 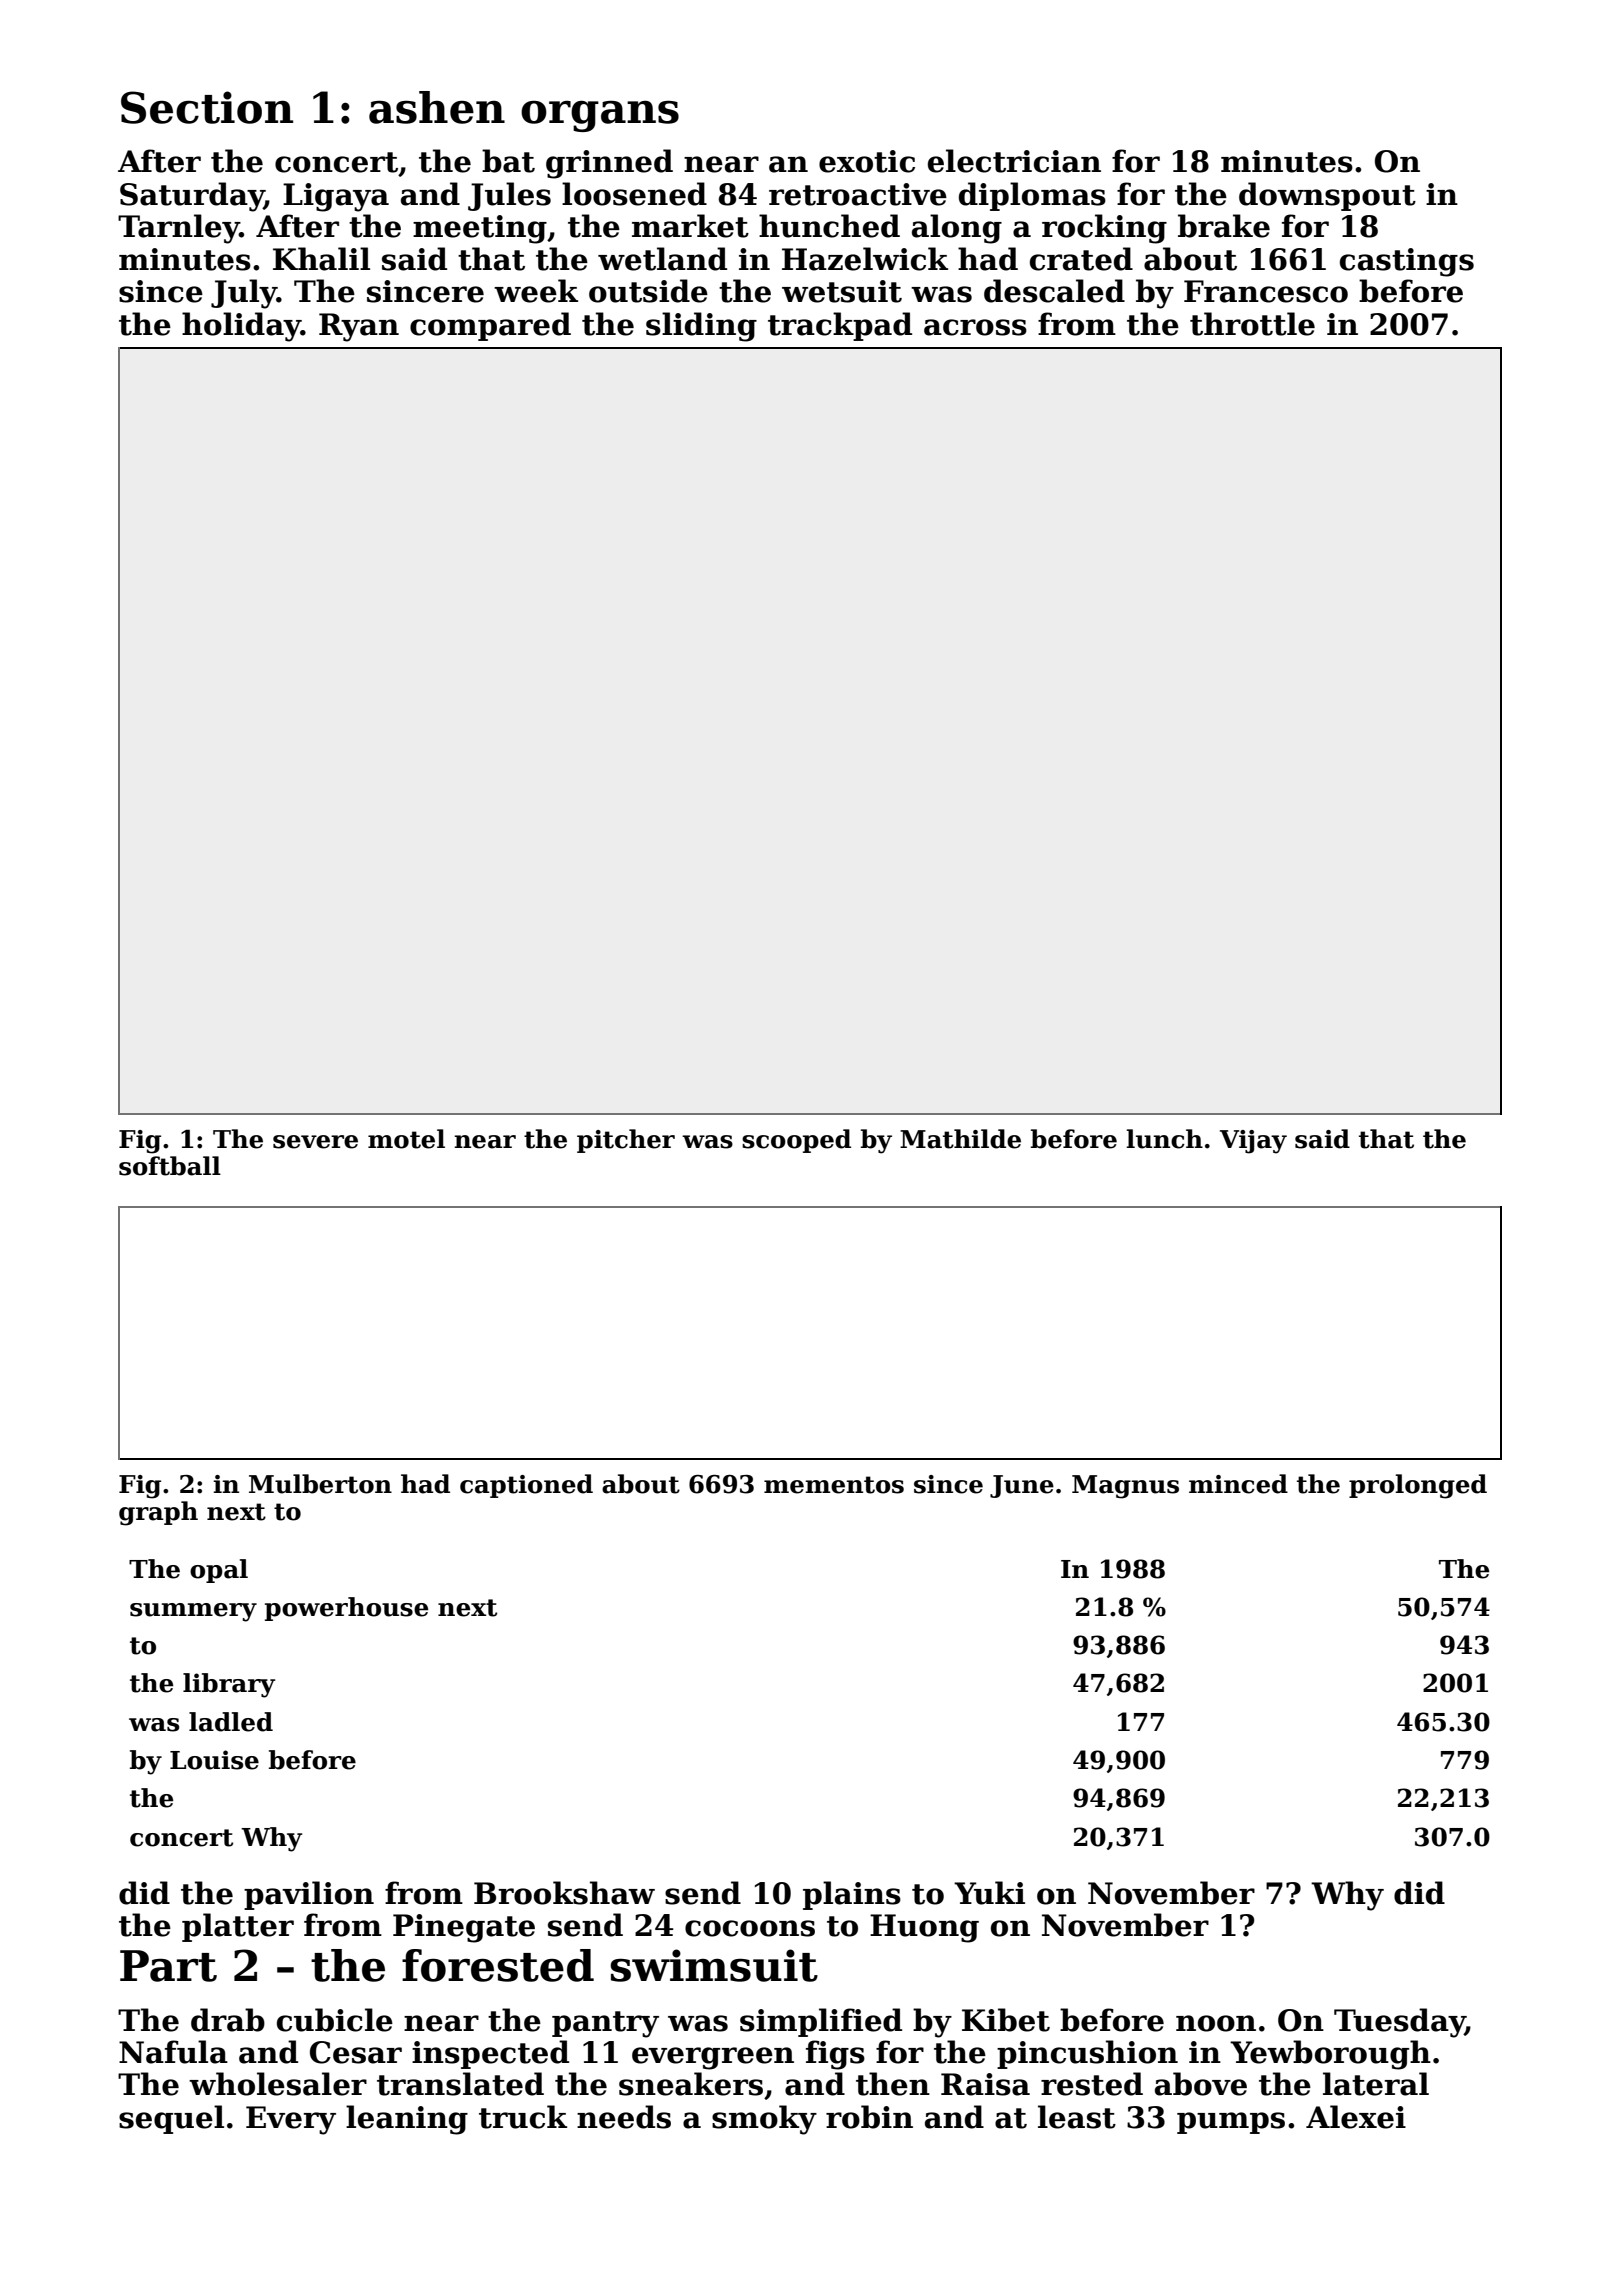 I want to click on Section, so click(x=207, y=107).
